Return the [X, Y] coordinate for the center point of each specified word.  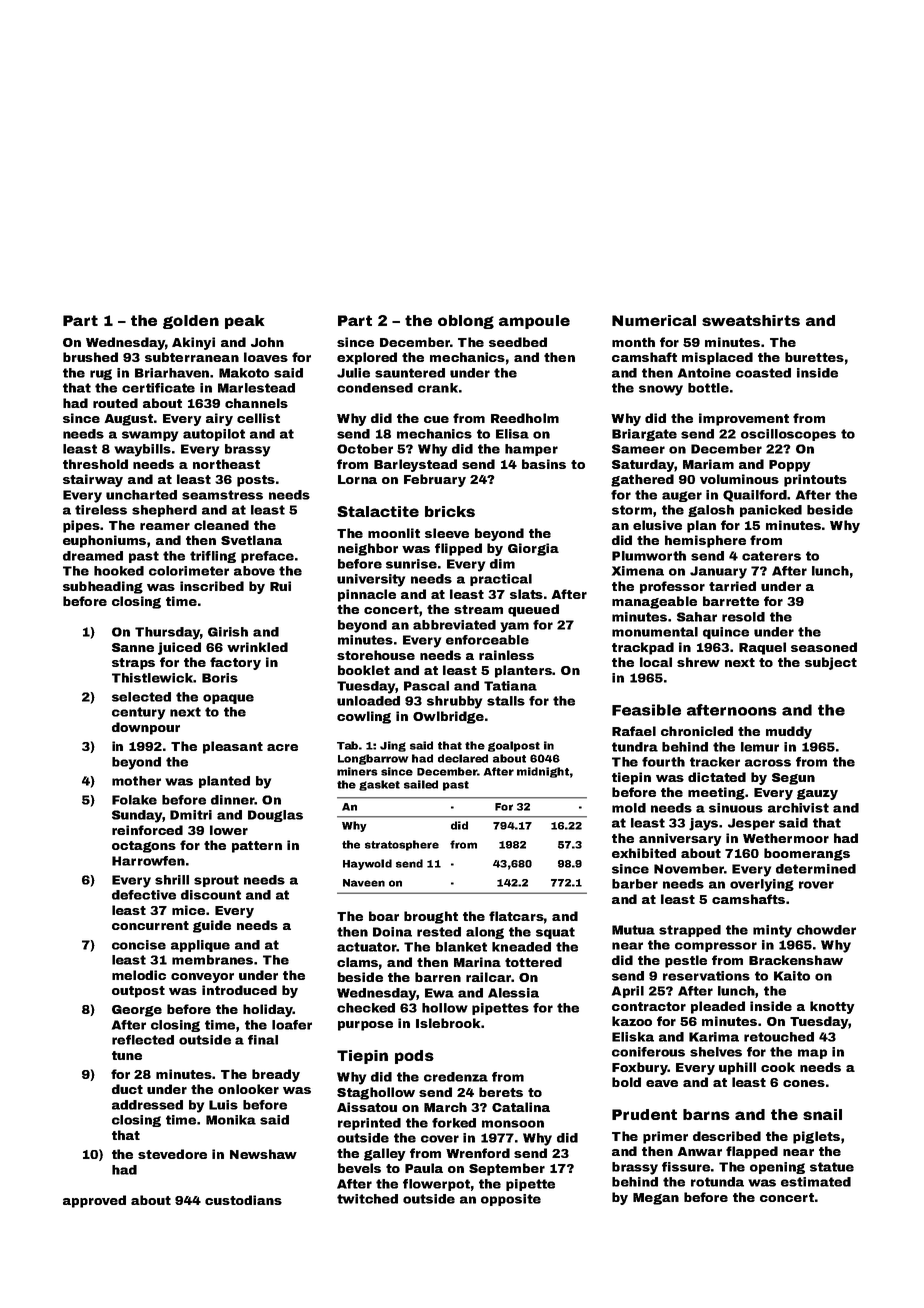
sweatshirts [751, 320]
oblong [466, 322]
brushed [90, 357]
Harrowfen [148, 861]
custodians [243, 1200]
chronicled [697, 731]
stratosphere [402, 845]
